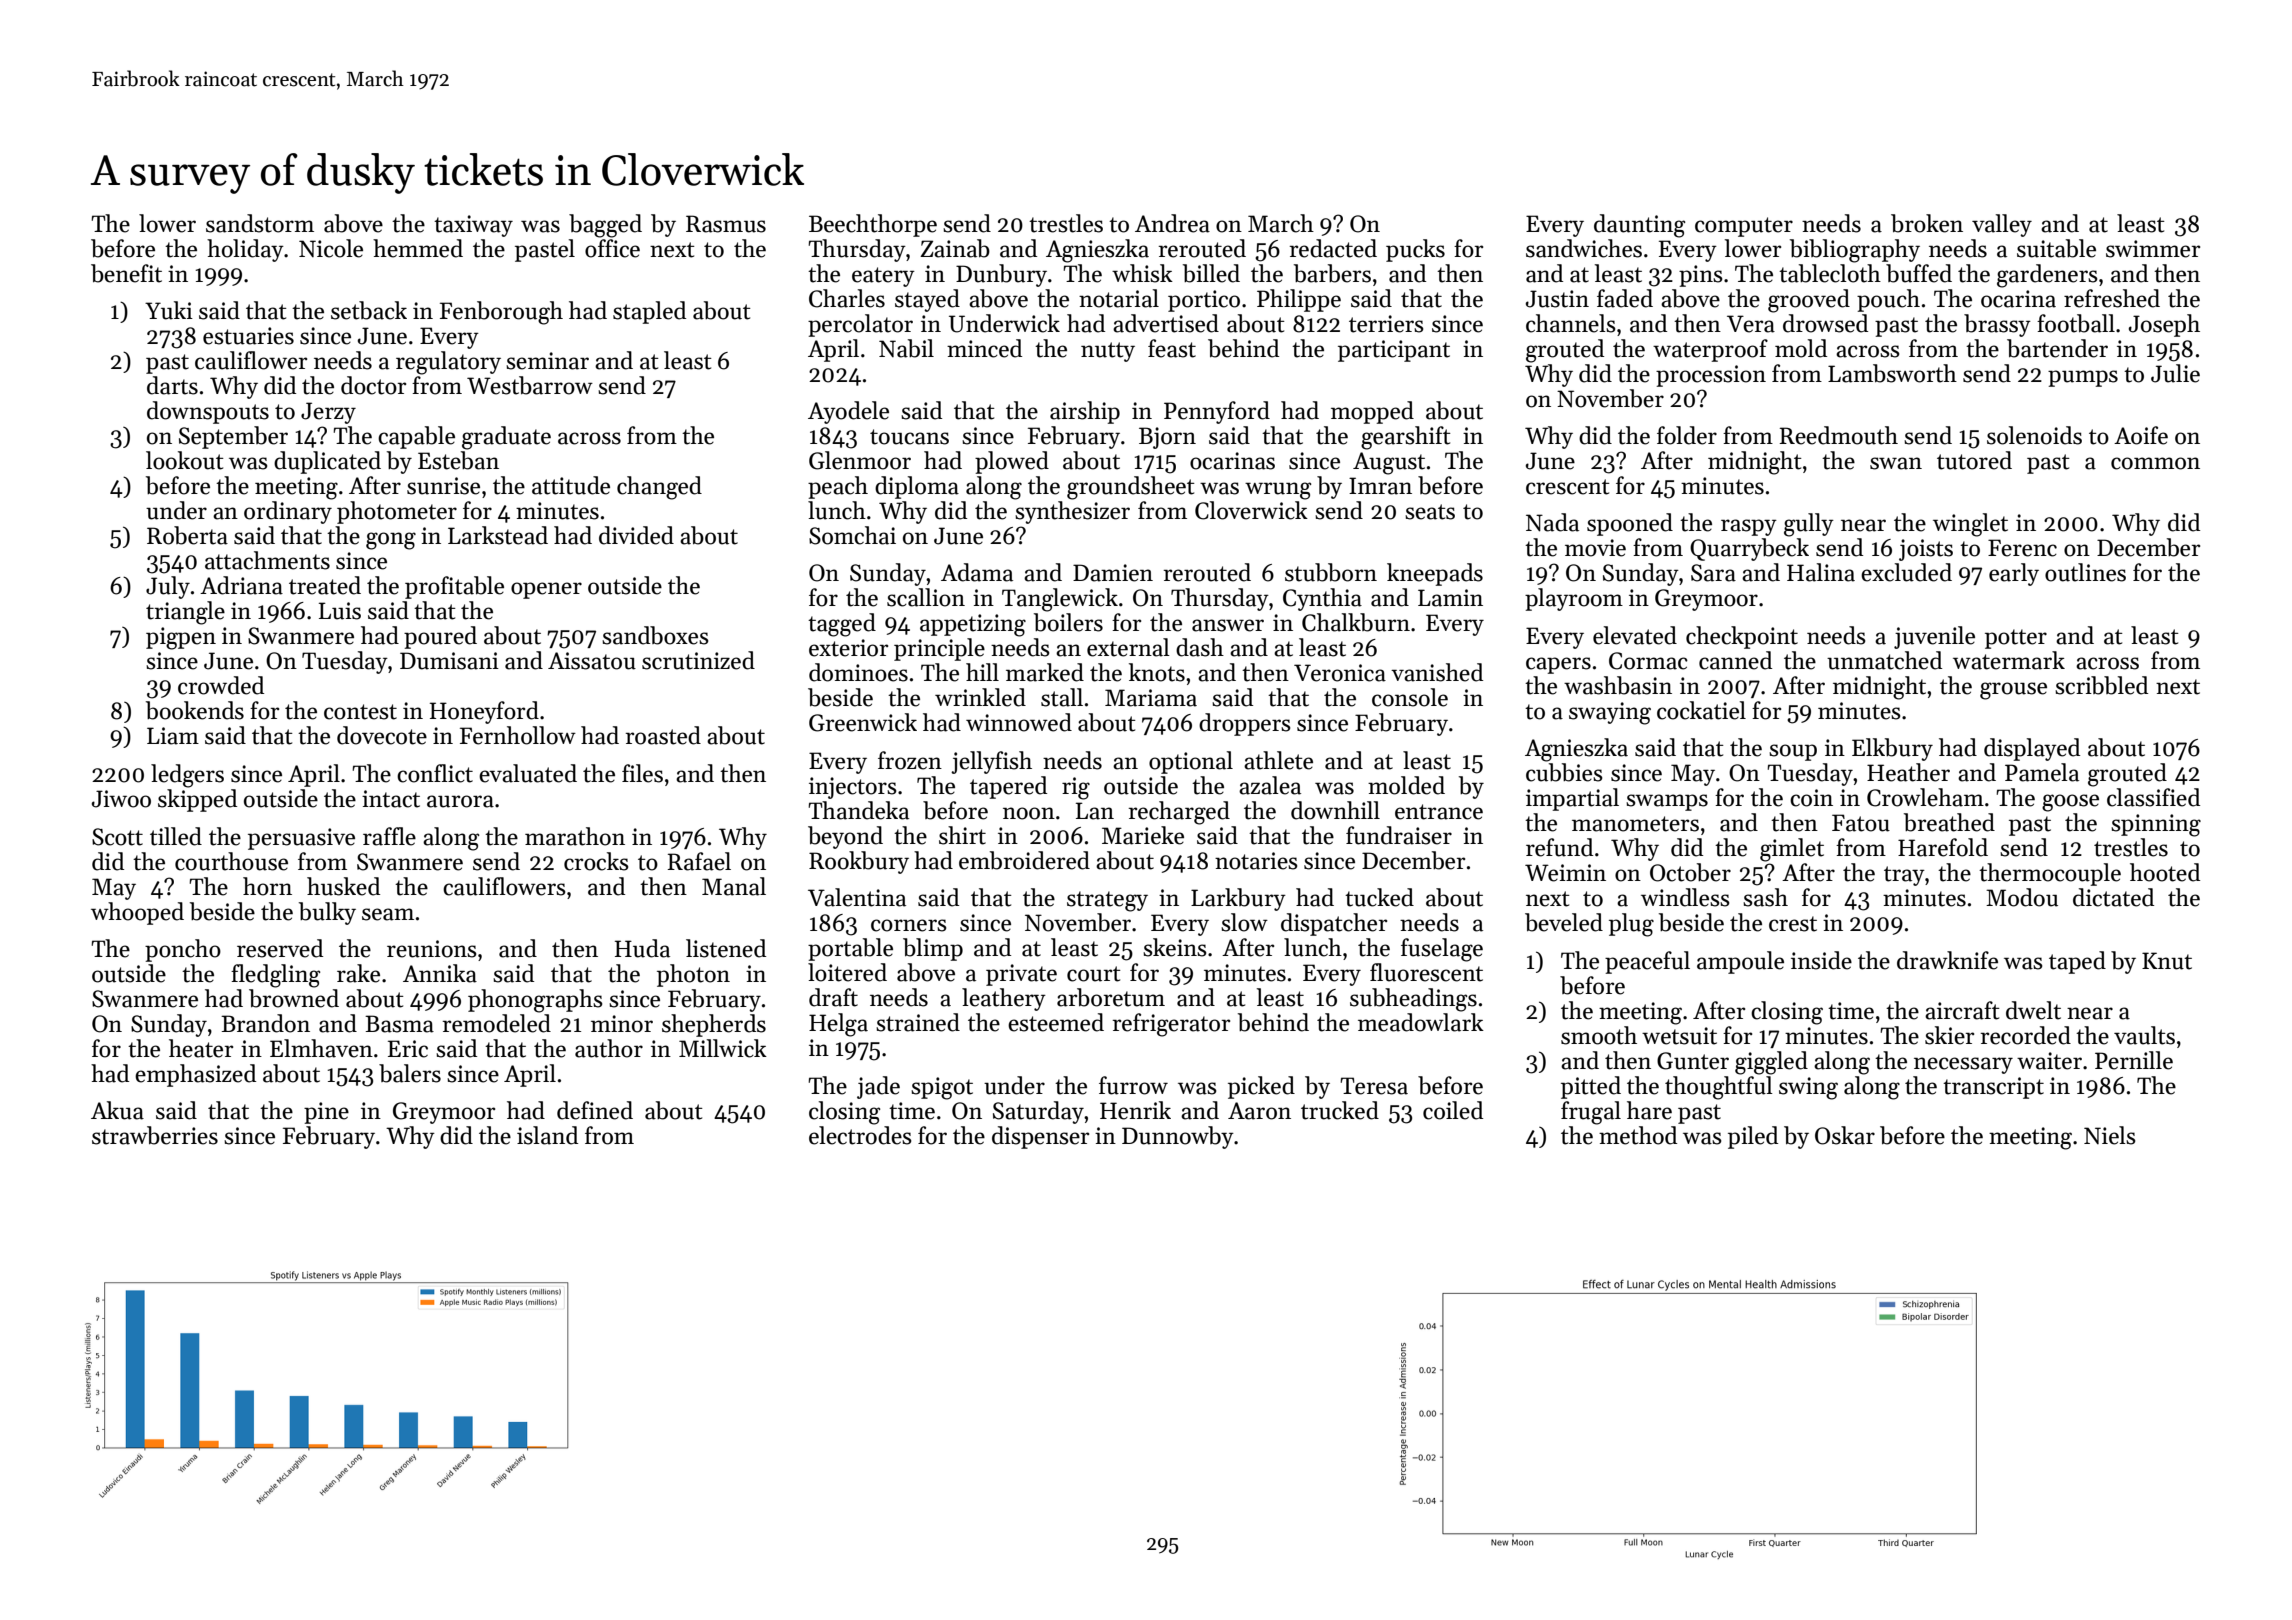  I want to click on bagged, so click(605, 226).
